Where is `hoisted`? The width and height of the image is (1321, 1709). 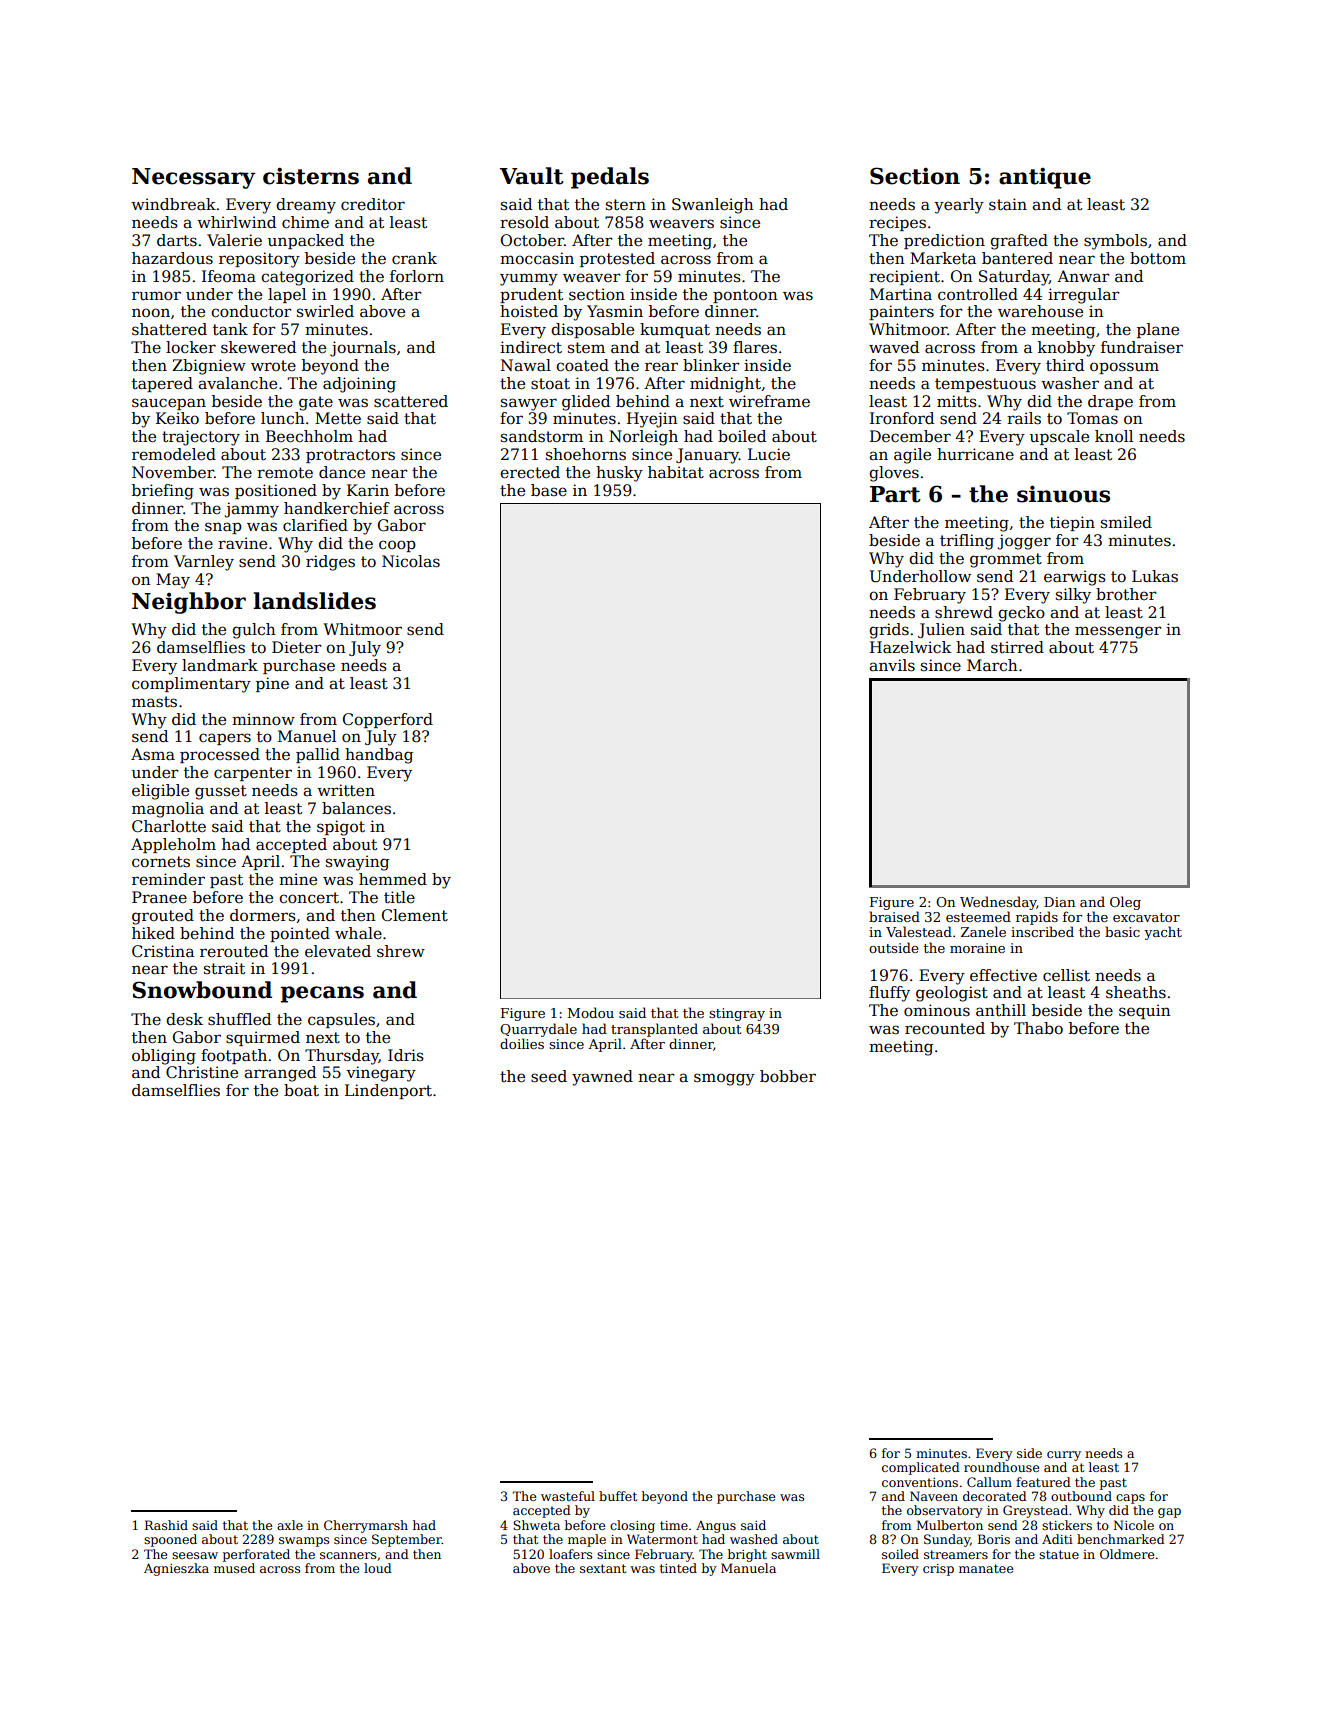
hoisted is located at coordinates (529, 311).
